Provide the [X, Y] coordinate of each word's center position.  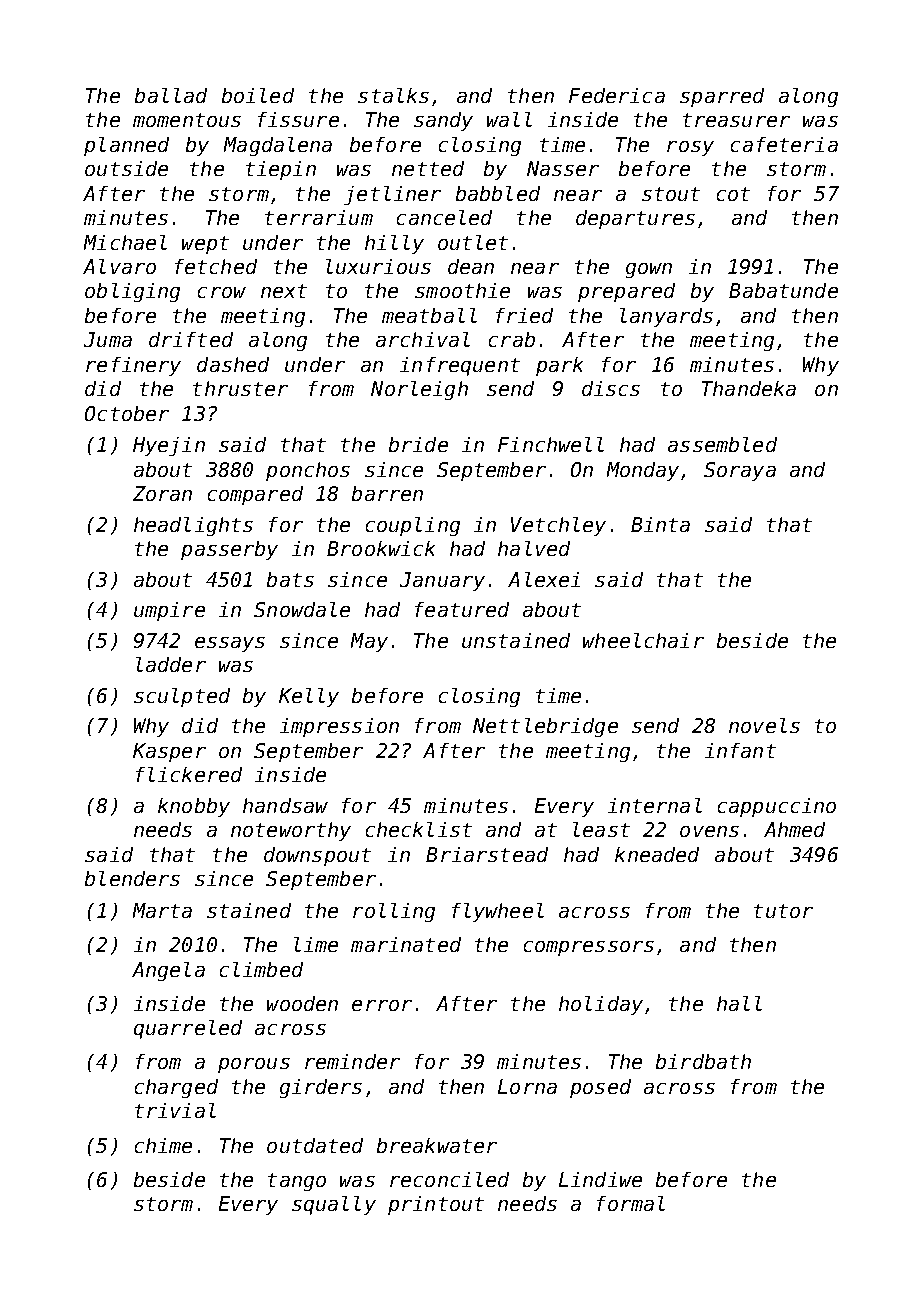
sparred [722, 97]
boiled [258, 95]
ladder [171, 664]
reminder [352, 1061]
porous [254, 1065]
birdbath [703, 1061]
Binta [660, 524]
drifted [191, 339]
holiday [601, 1005]
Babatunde [783, 290]
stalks [393, 95]
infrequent [460, 366]
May [369, 642]
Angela [168, 971]
